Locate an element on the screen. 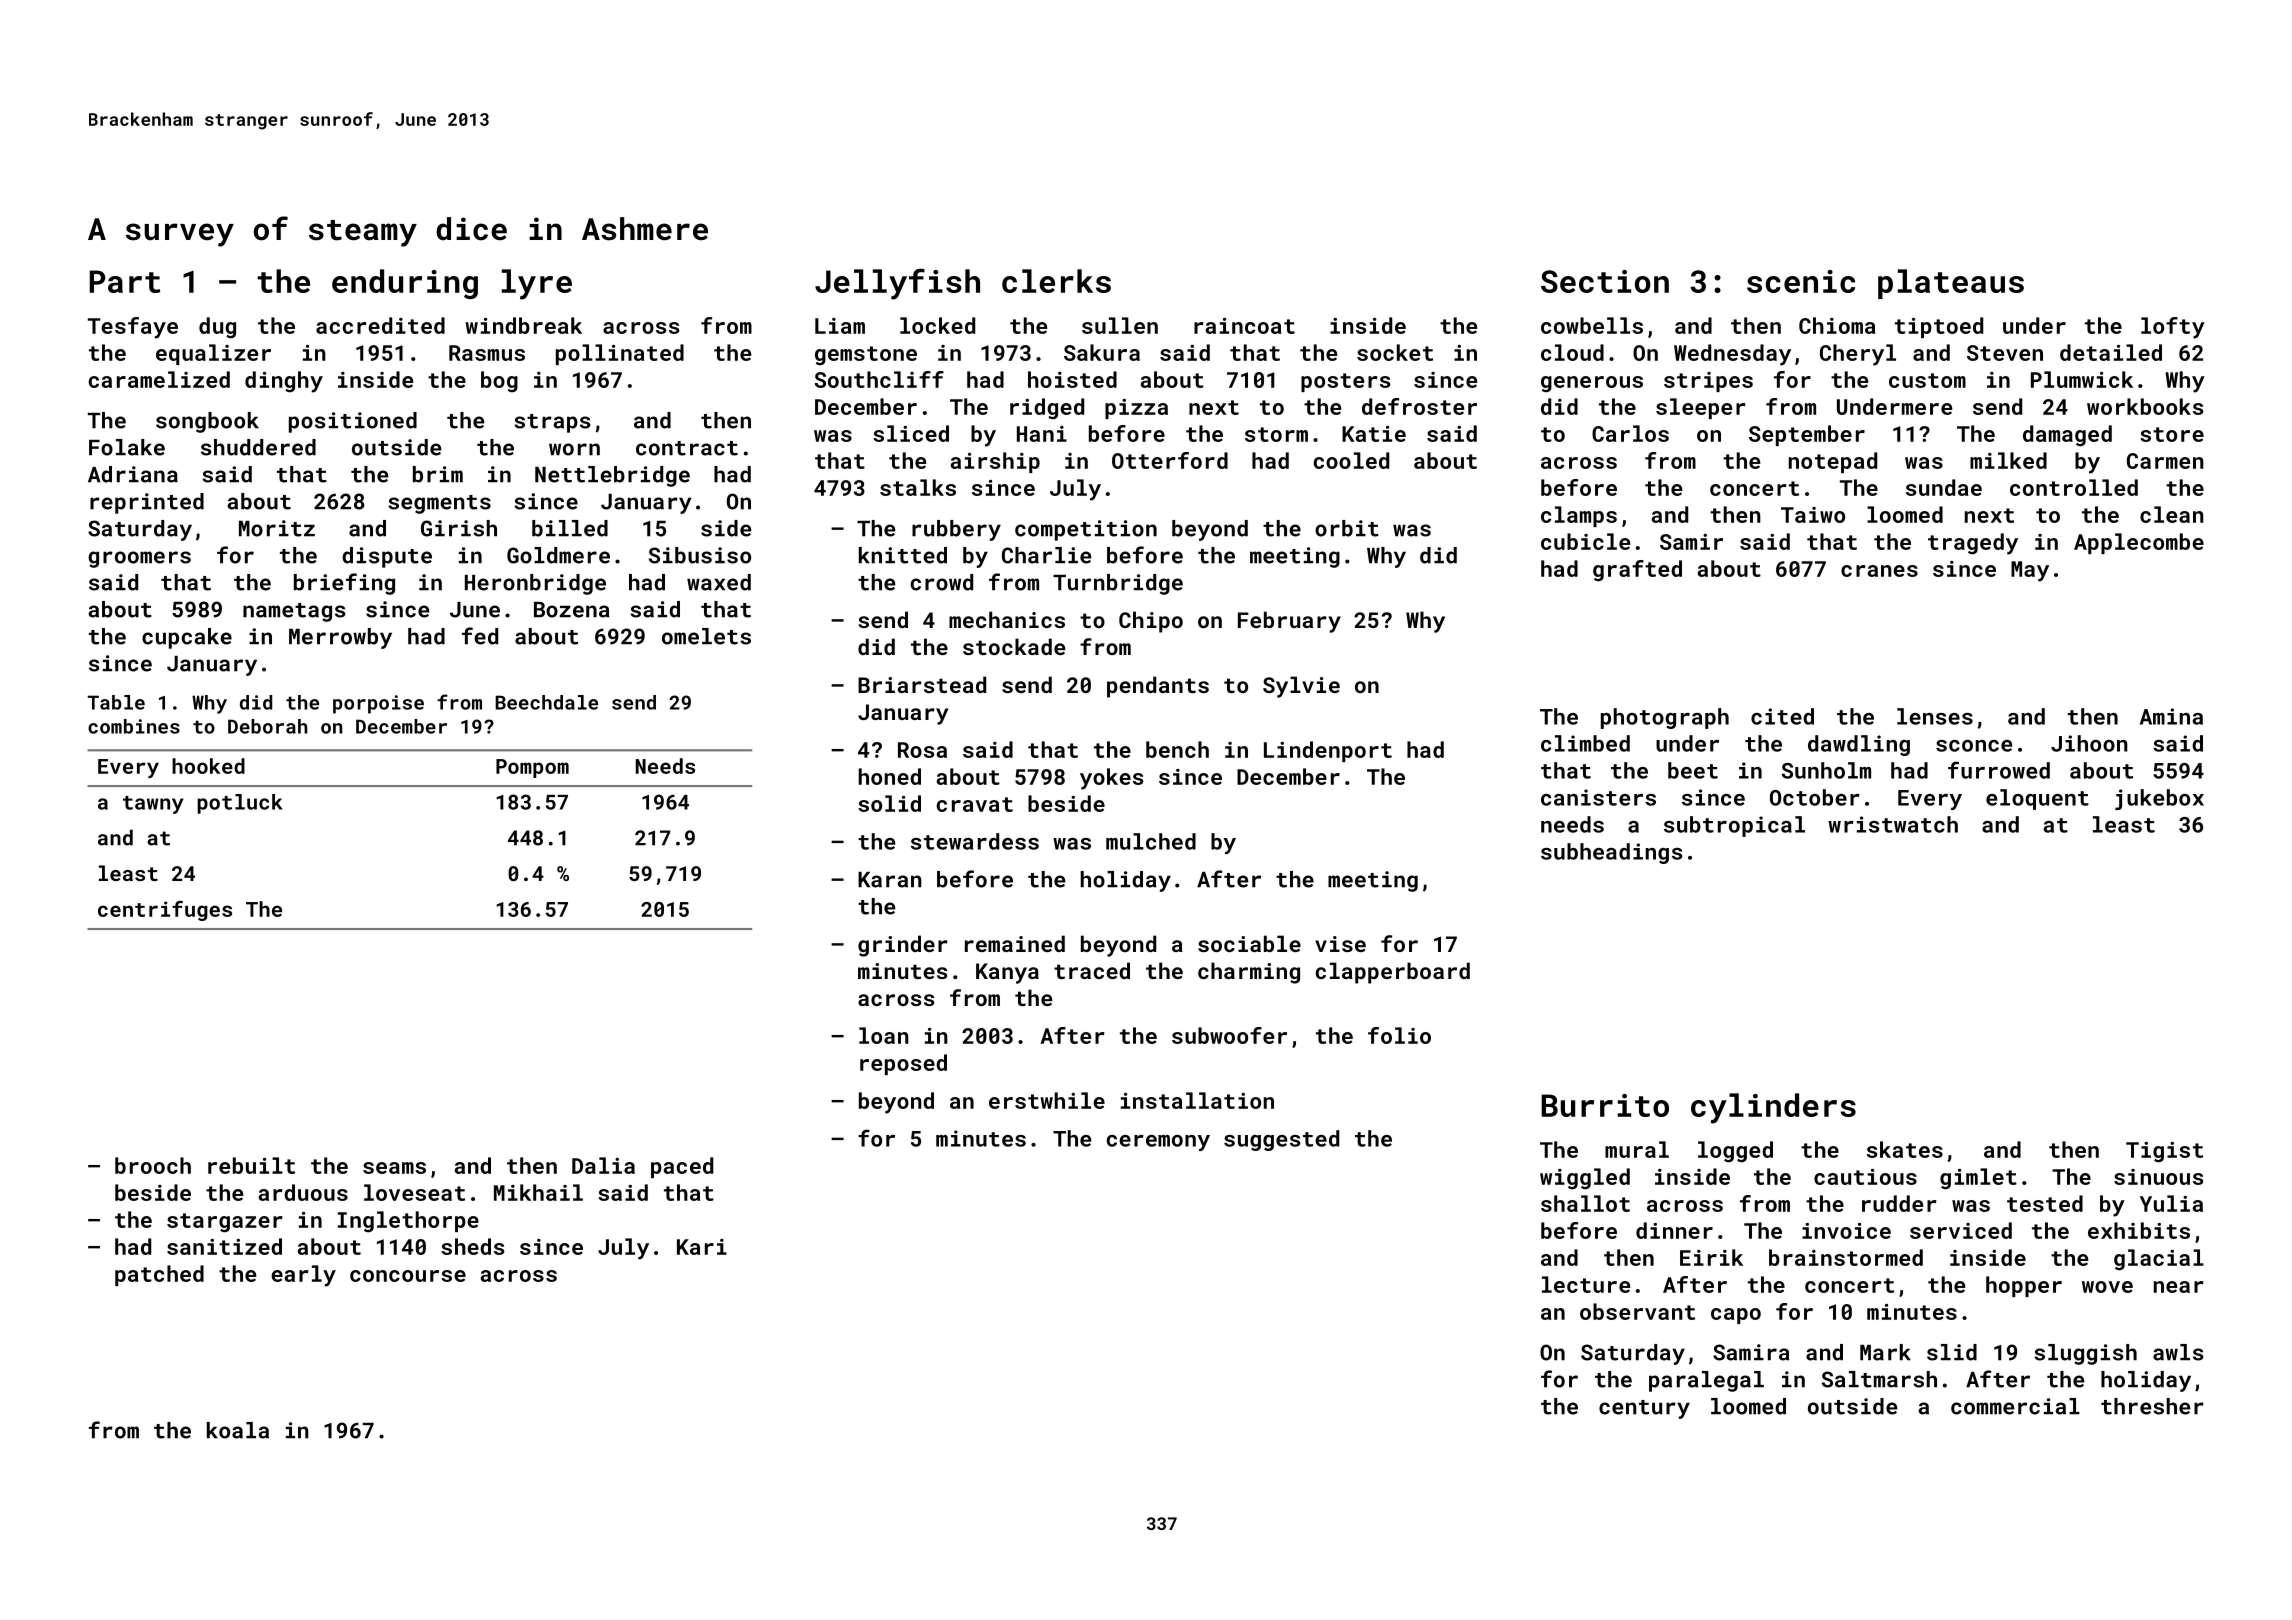  Jellyfish is located at coordinates (897, 284).
